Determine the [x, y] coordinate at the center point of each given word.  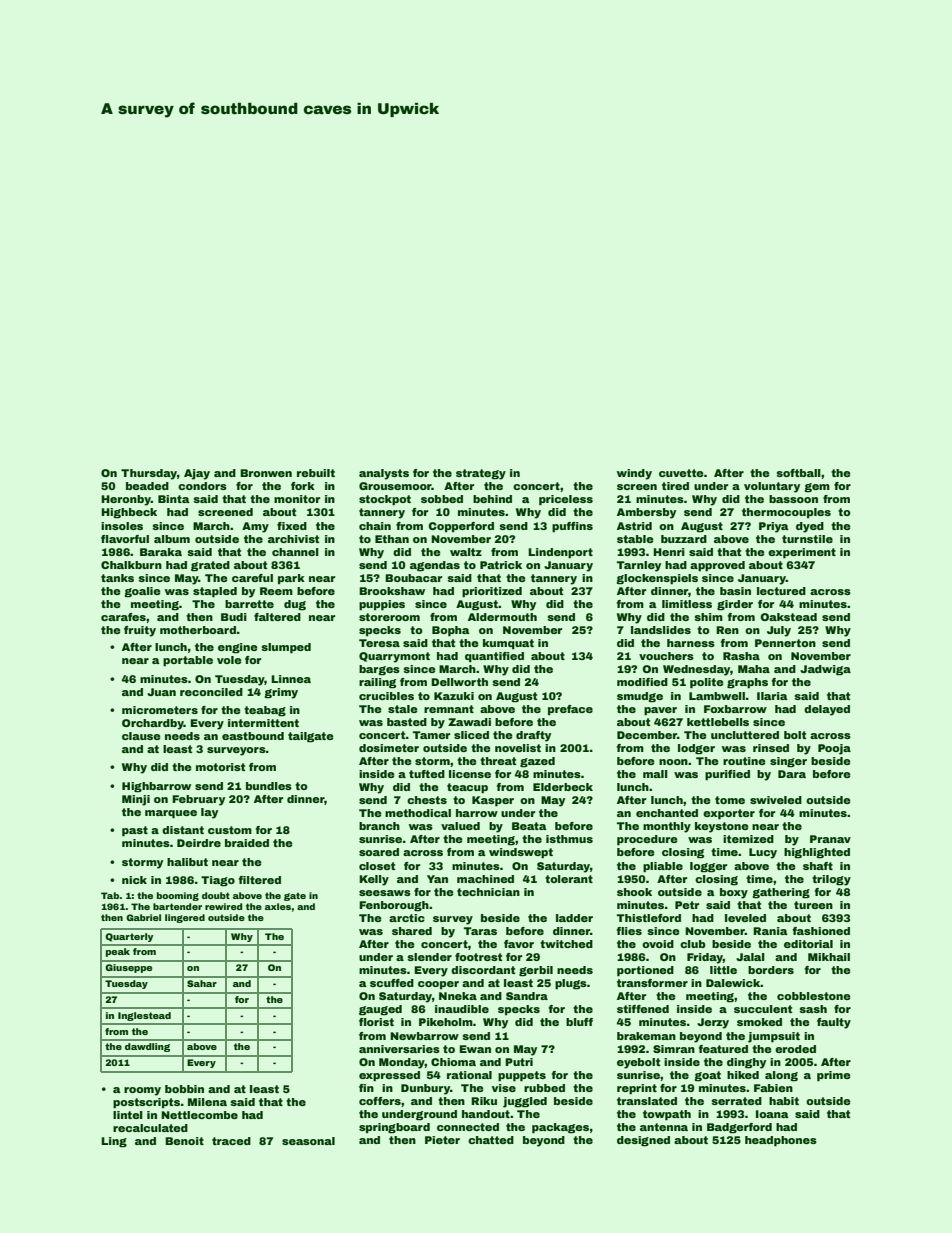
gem [817, 488]
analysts [384, 474]
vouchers [666, 656]
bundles [269, 786]
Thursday [149, 474]
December [647, 735]
